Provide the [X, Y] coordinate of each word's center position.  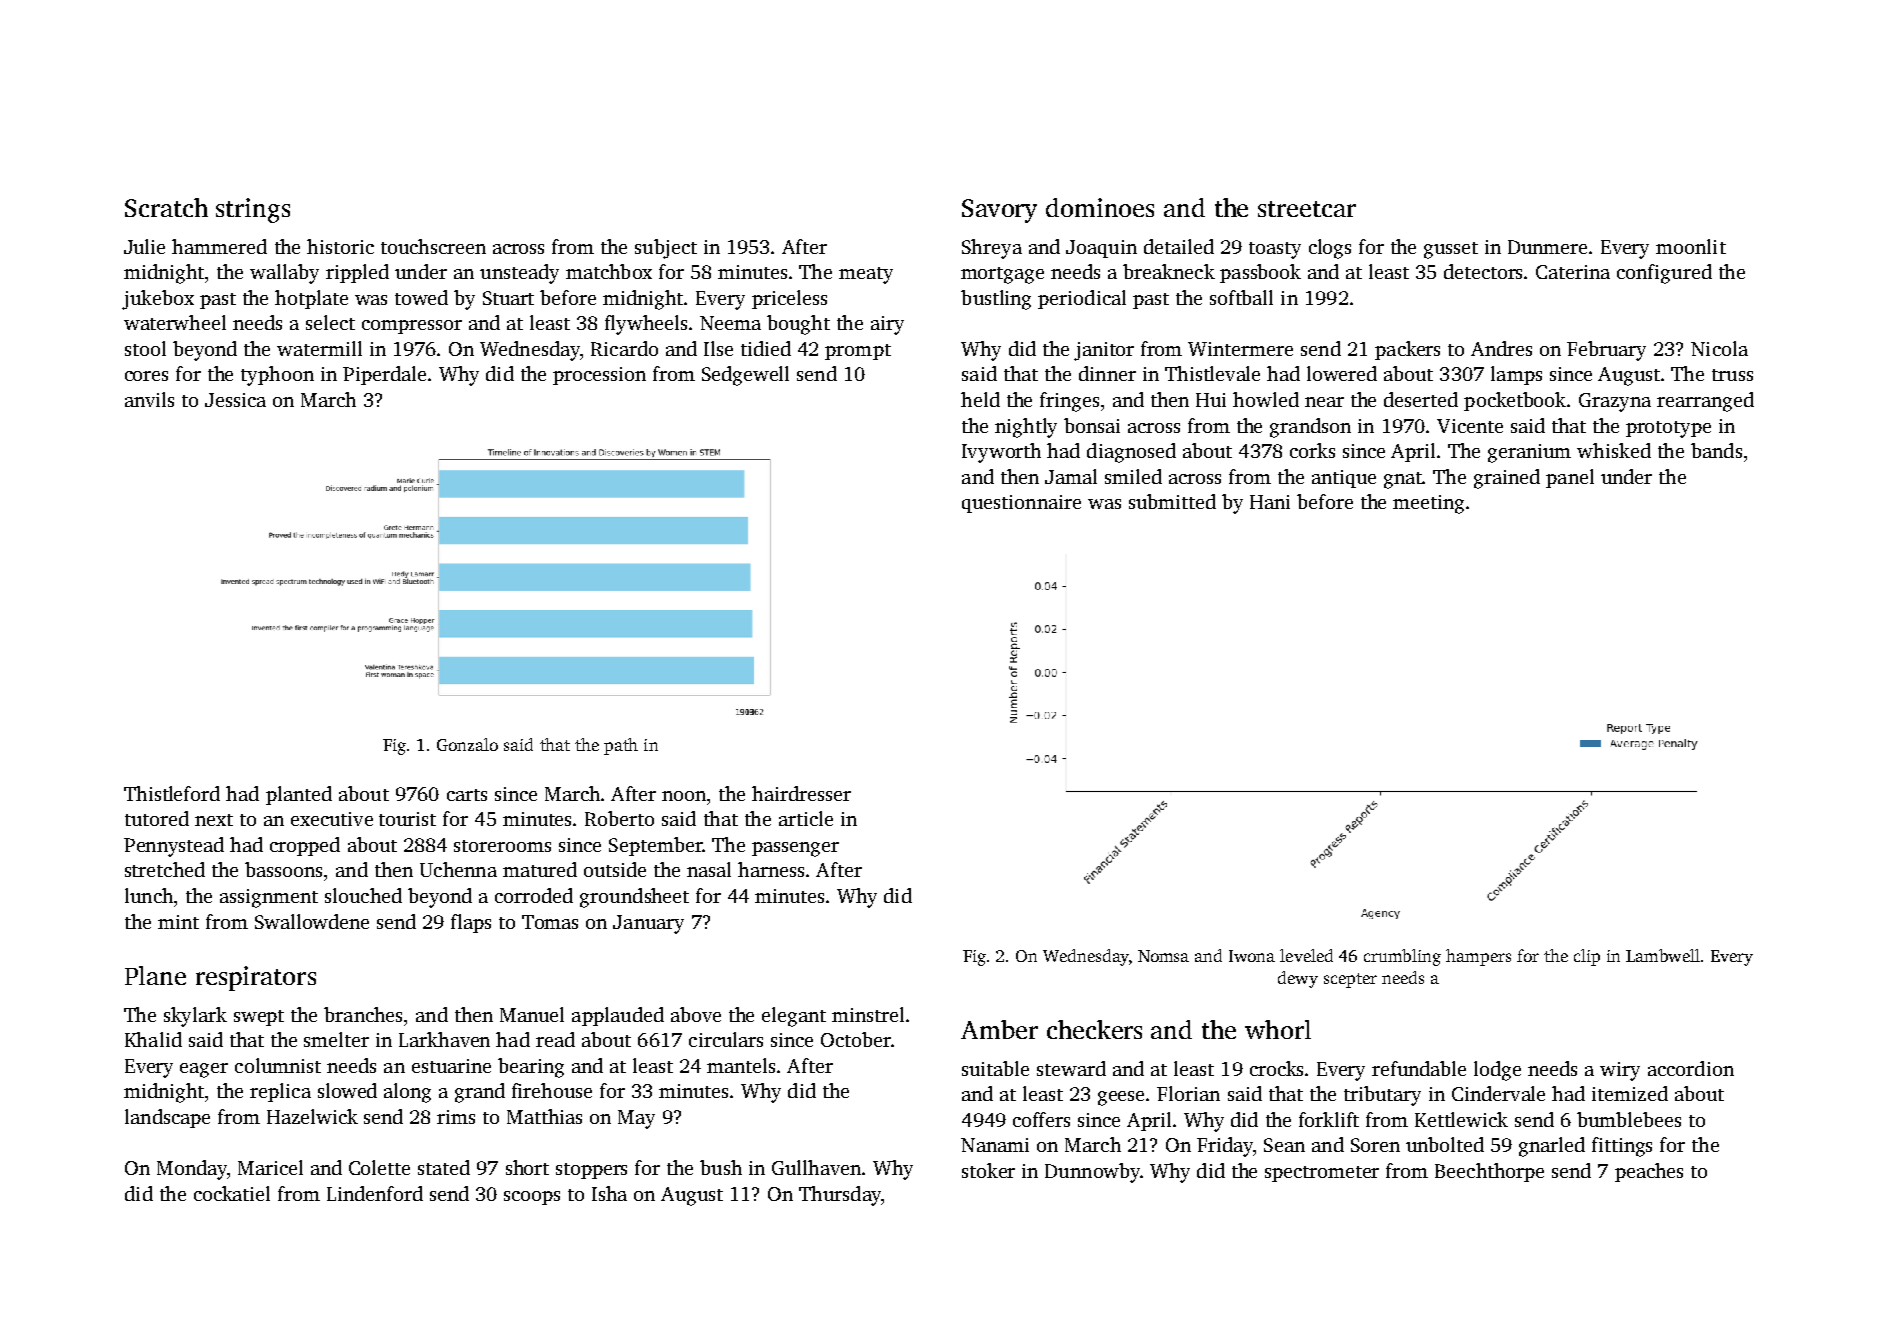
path [621, 746]
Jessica [235, 400]
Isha [609, 1193]
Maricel [270, 1167]
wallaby [284, 274]
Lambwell [1663, 955]
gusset [1451, 250]
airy [887, 325]
